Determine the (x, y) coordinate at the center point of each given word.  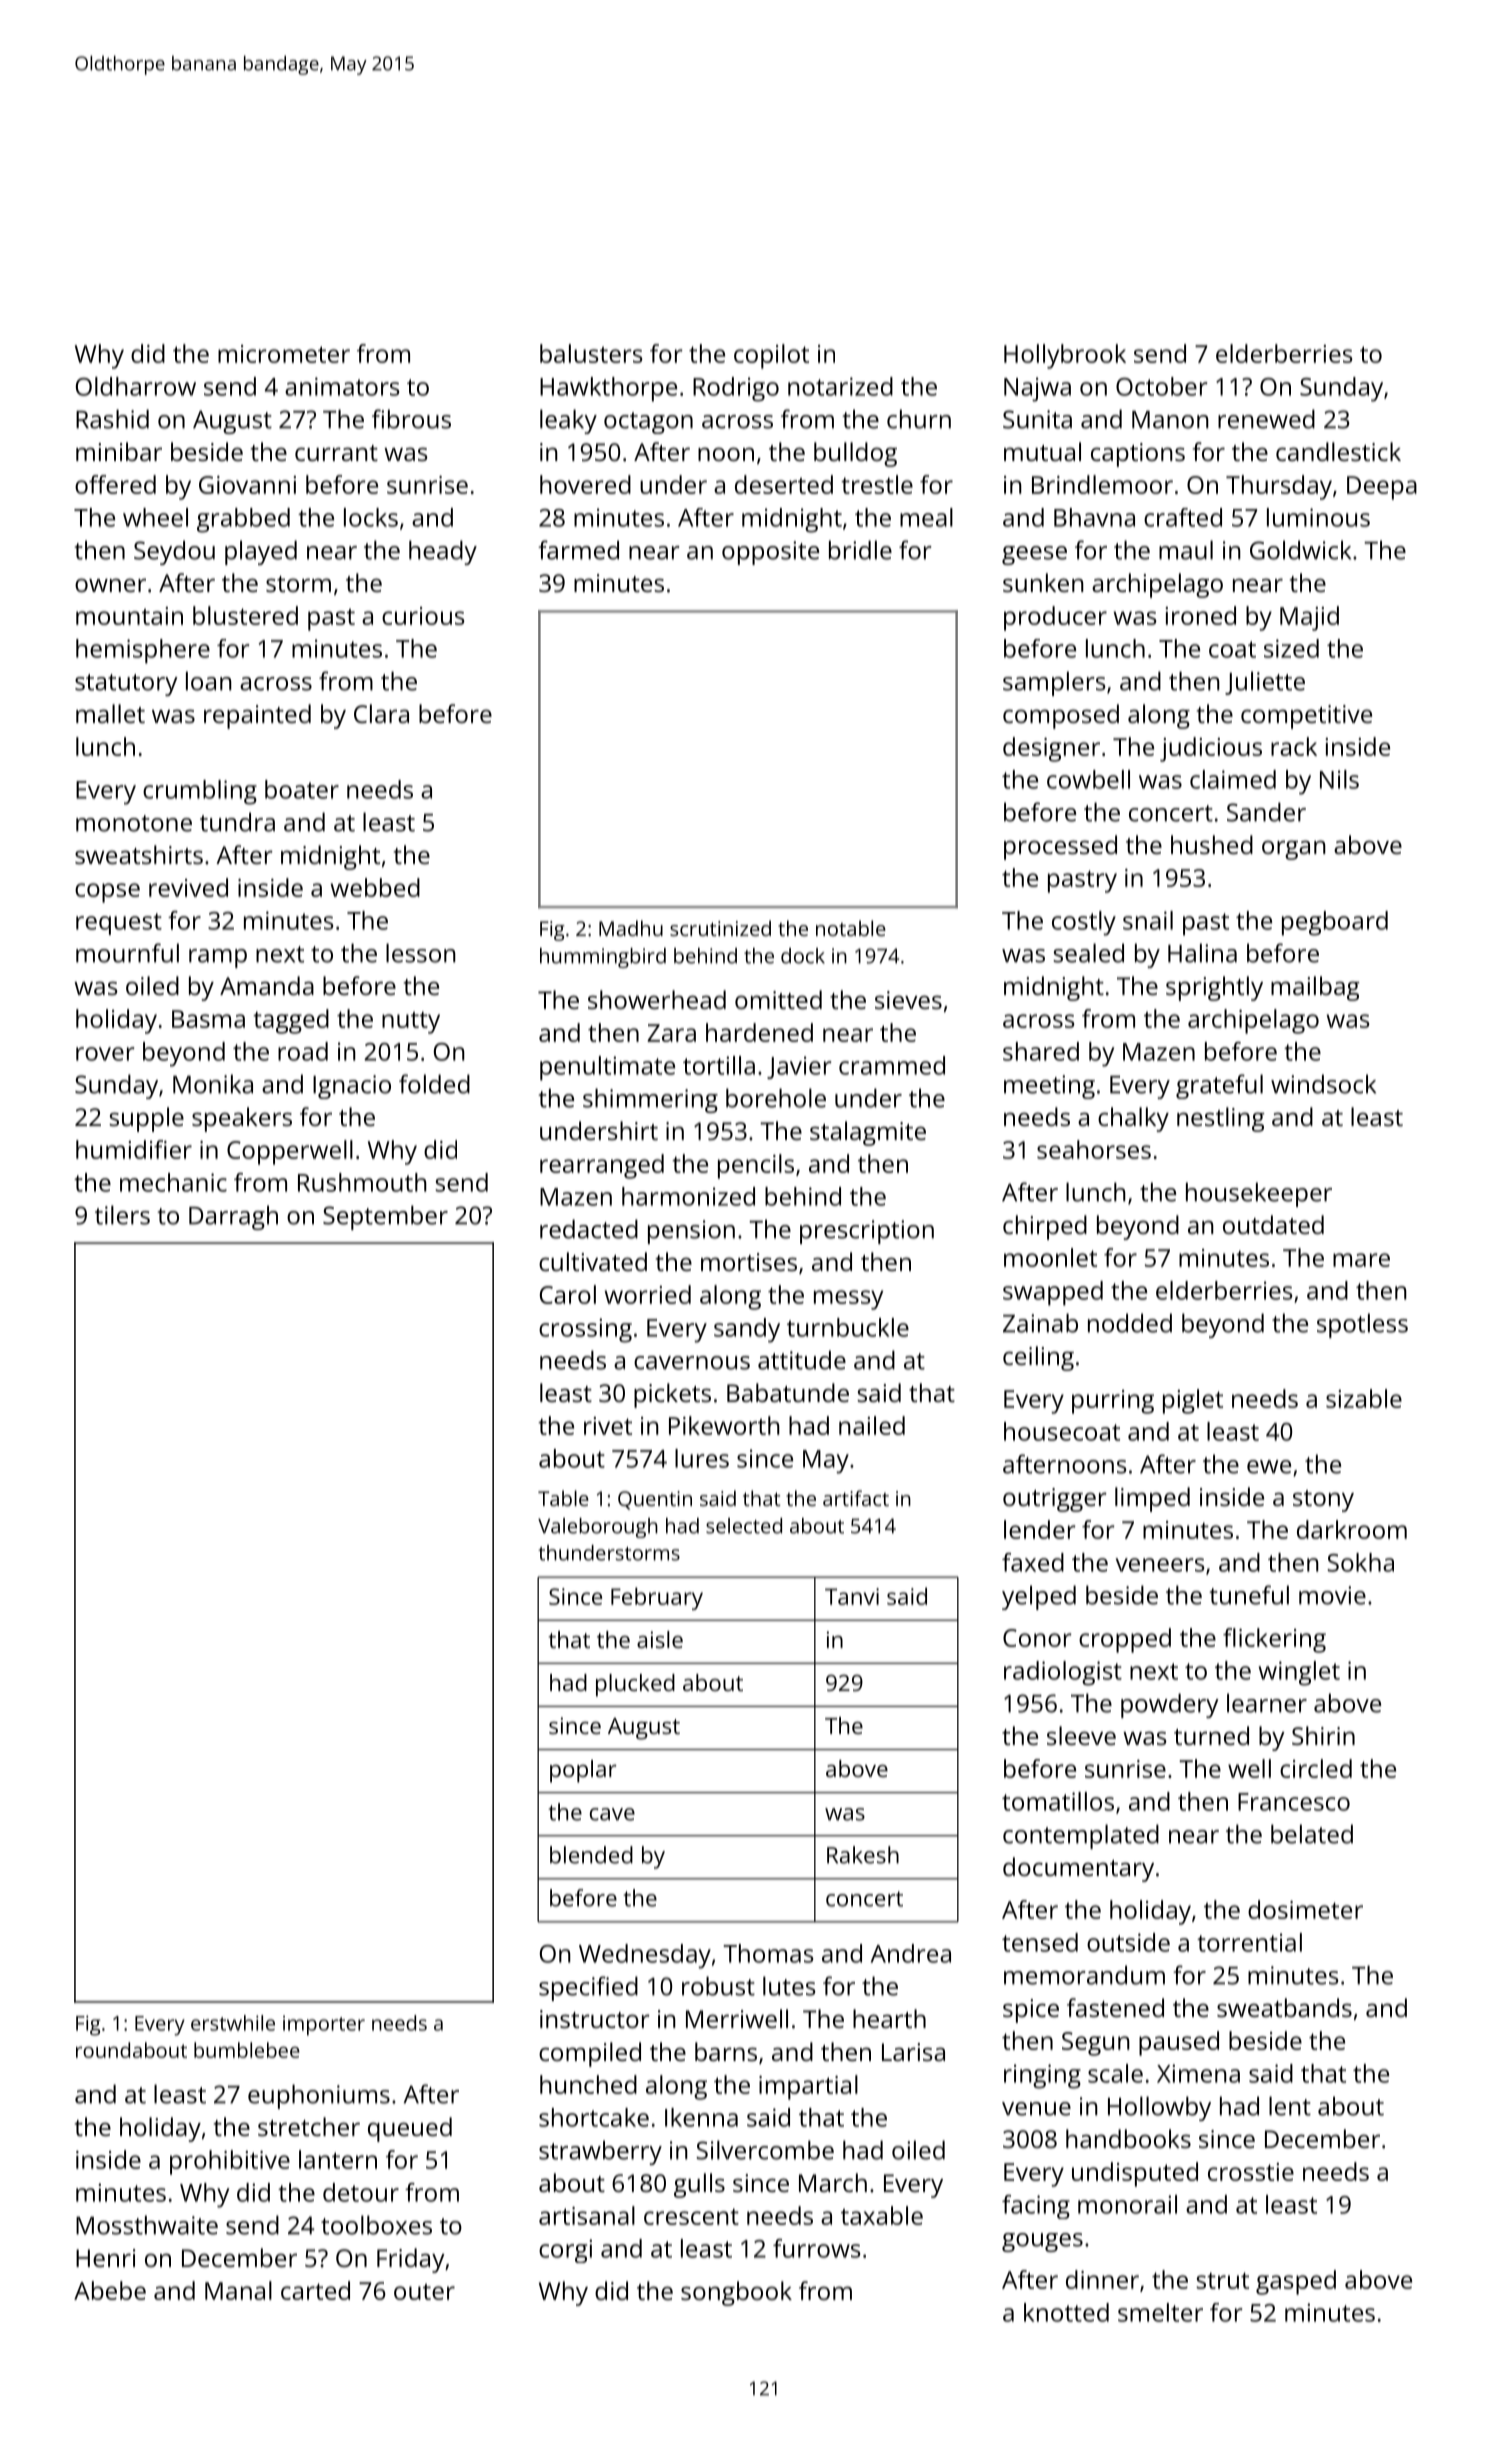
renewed (1266, 419)
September (385, 1217)
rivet (608, 1426)
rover (105, 1054)
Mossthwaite (147, 2225)
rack (1294, 746)
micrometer (284, 354)
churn (919, 419)
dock (803, 956)
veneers (1160, 1565)
